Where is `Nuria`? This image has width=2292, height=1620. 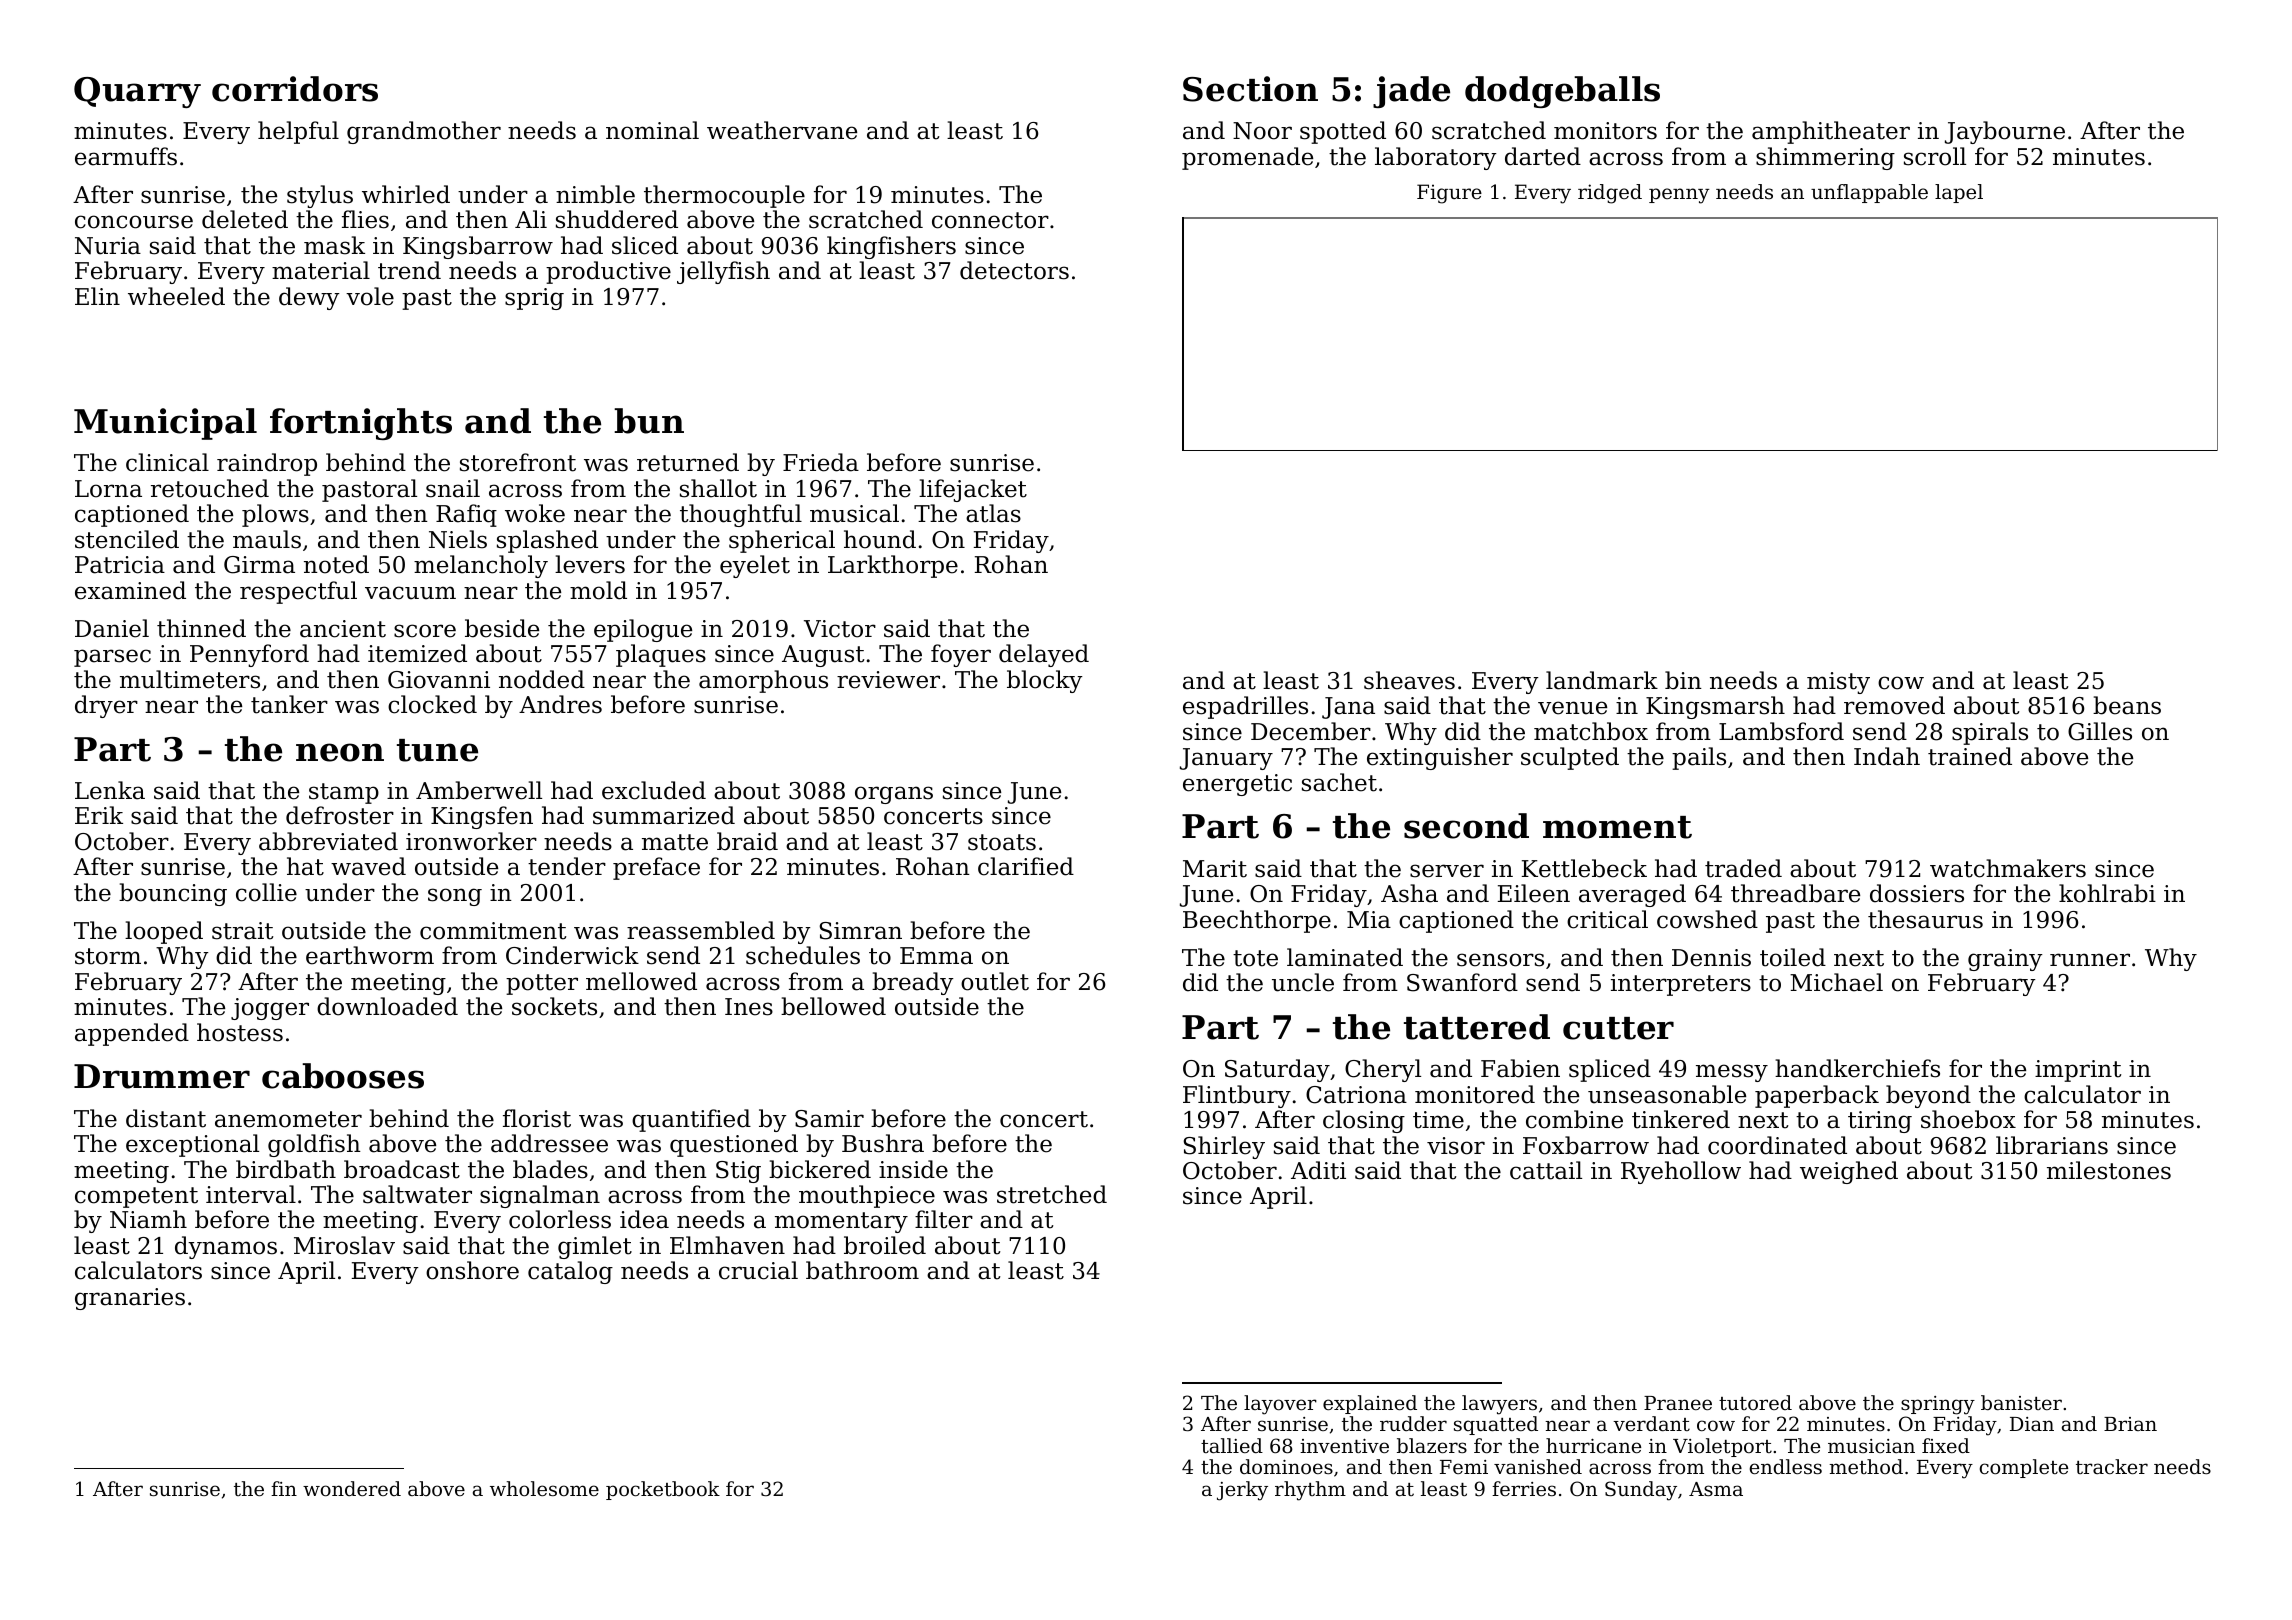 Nuria is located at coordinates (108, 246).
